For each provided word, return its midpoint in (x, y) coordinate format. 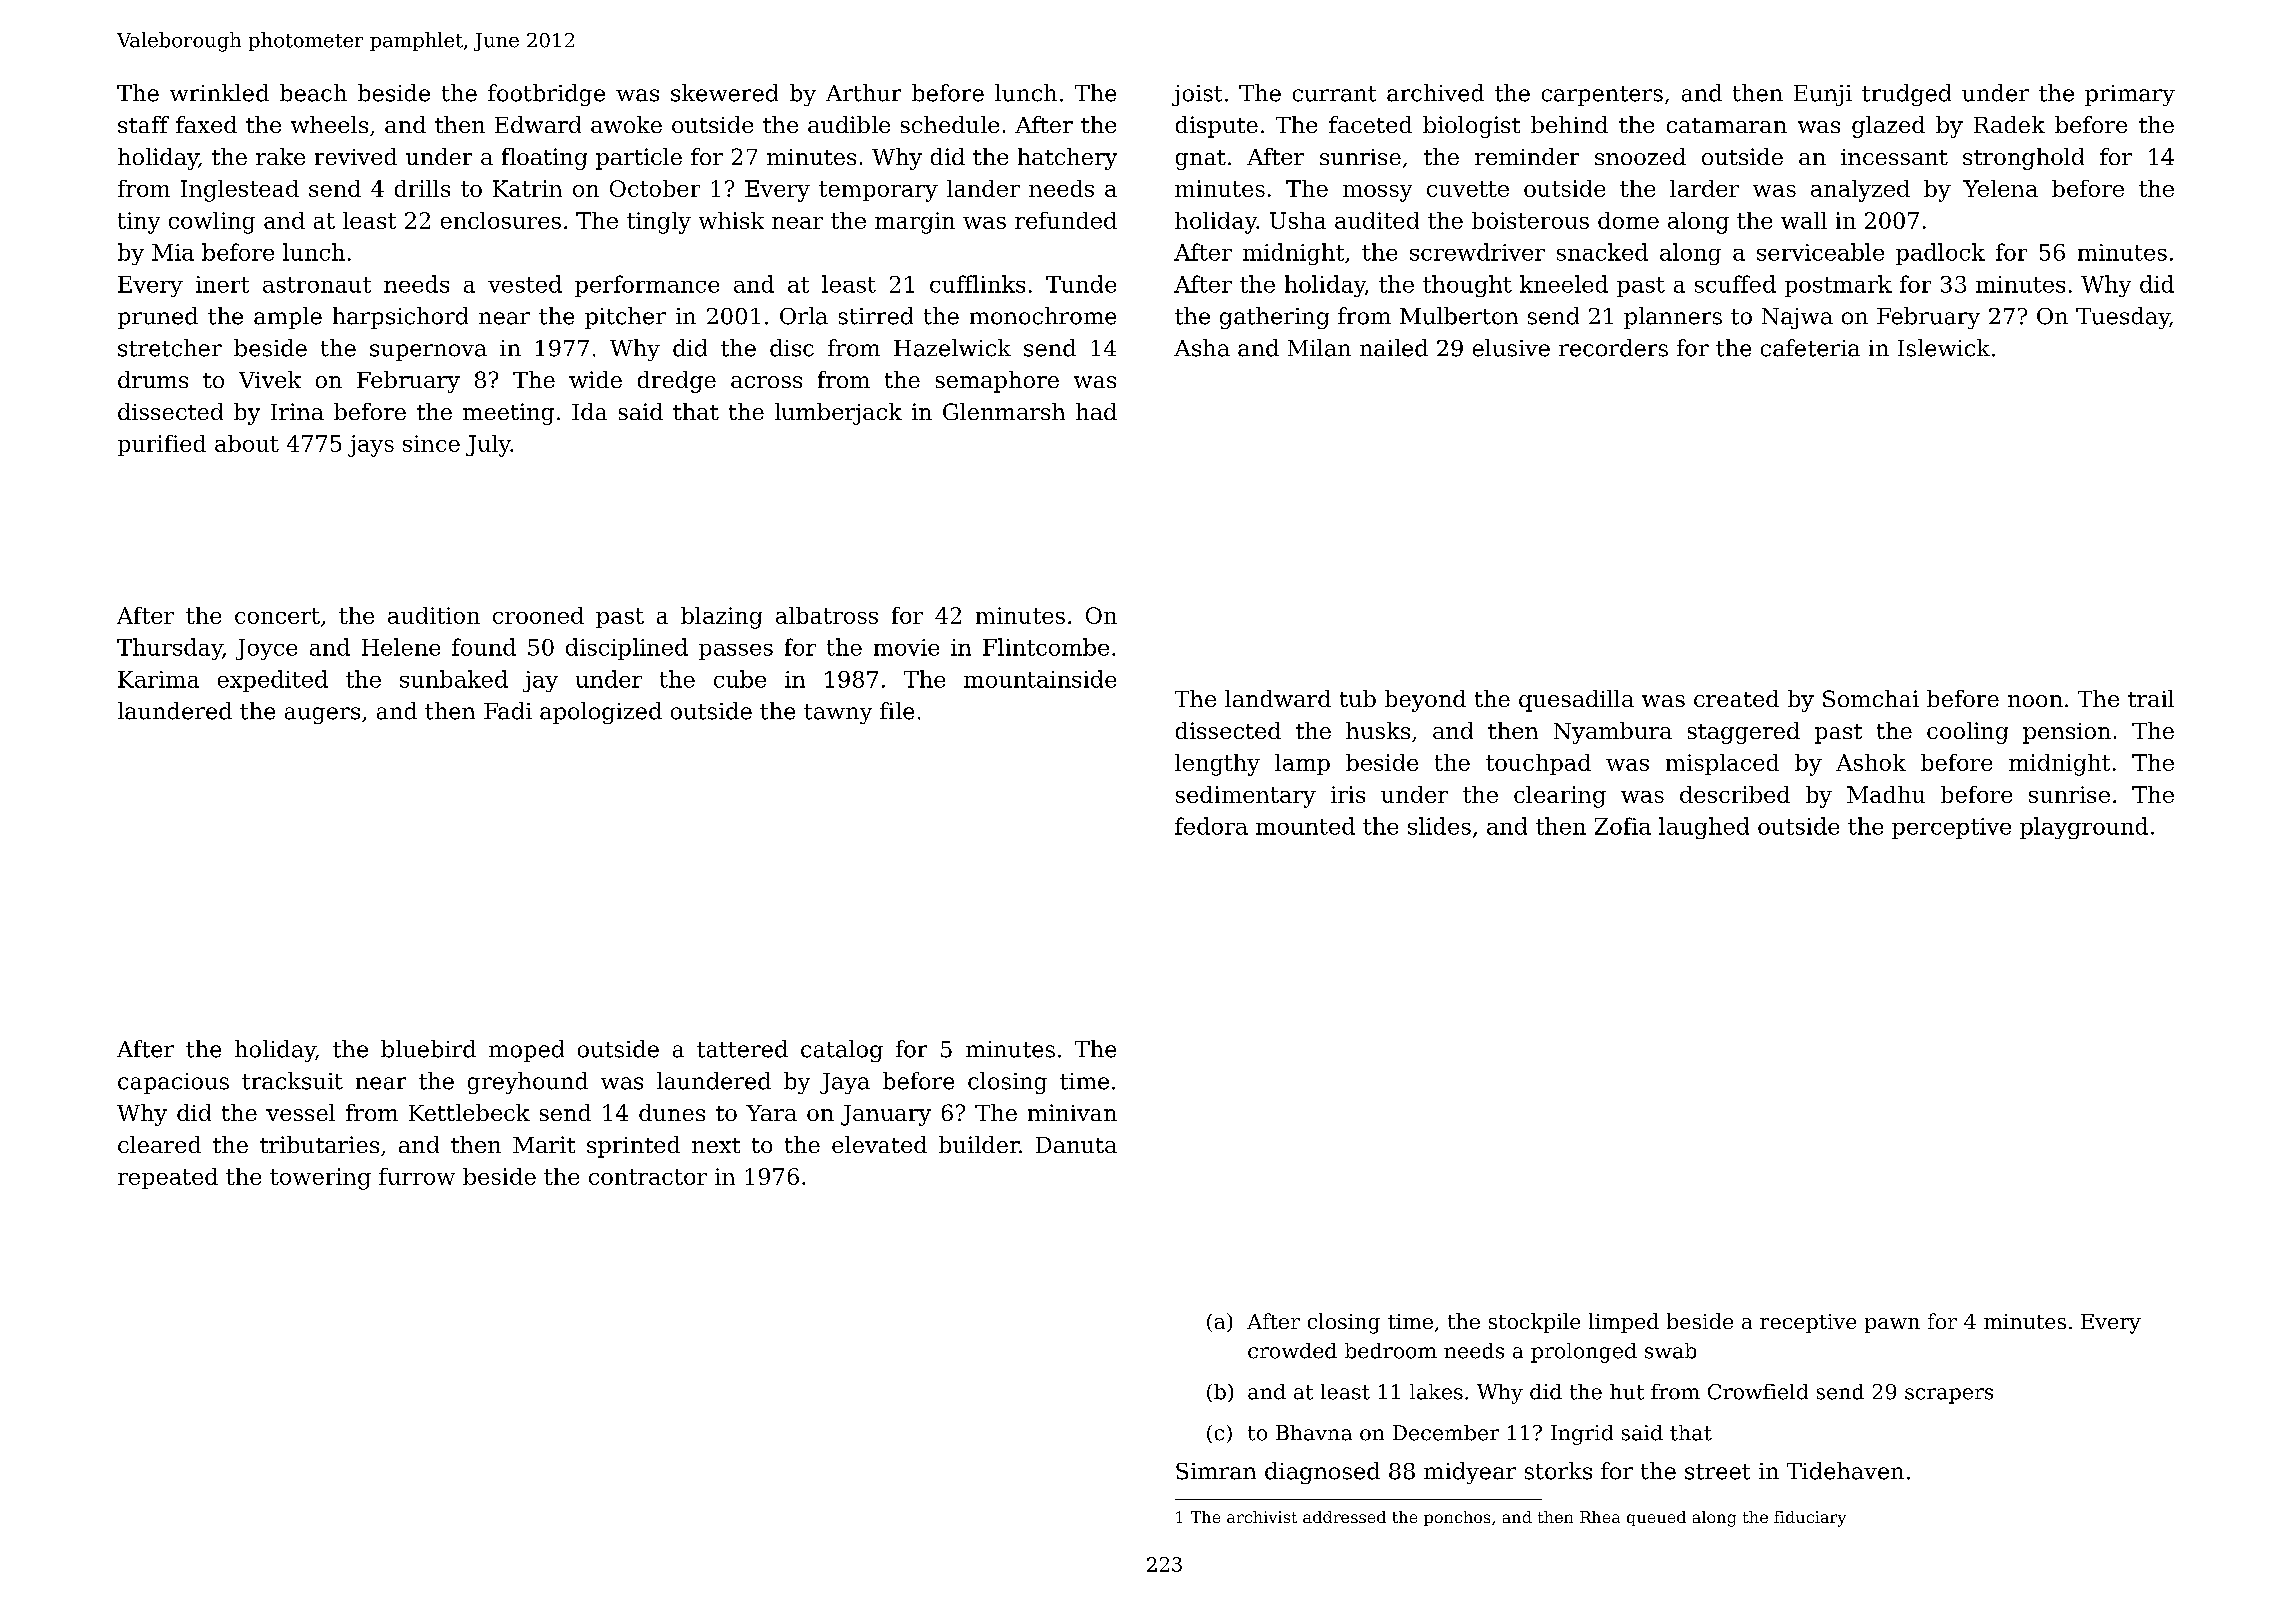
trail (2151, 698)
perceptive (1951, 828)
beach (313, 93)
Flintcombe (1046, 647)
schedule (950, 124)
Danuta (1076, 1145)
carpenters (1602, 96)
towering (320, 1179)
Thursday (170, 649)
